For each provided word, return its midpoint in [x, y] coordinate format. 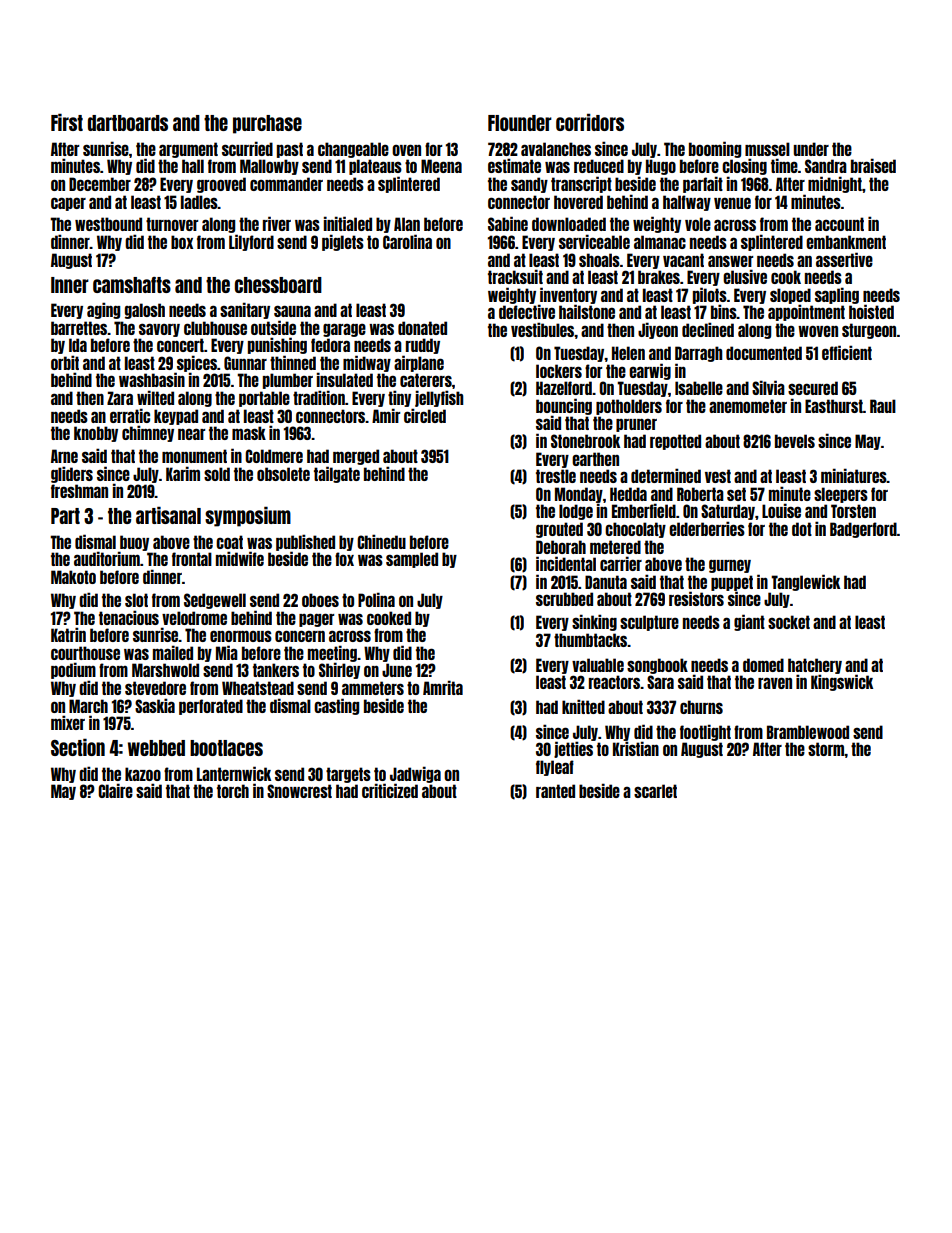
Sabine [508, 223]
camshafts [132, 285]
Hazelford [564, 388]
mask [249, 433]
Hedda [628, 494]
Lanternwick [234, 773]
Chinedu [381, 541]
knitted [583, 706]
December [100, 184]
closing [744, 166]
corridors [590, 122]
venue [732, 203]
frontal [192, 559]
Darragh [698, 354]
